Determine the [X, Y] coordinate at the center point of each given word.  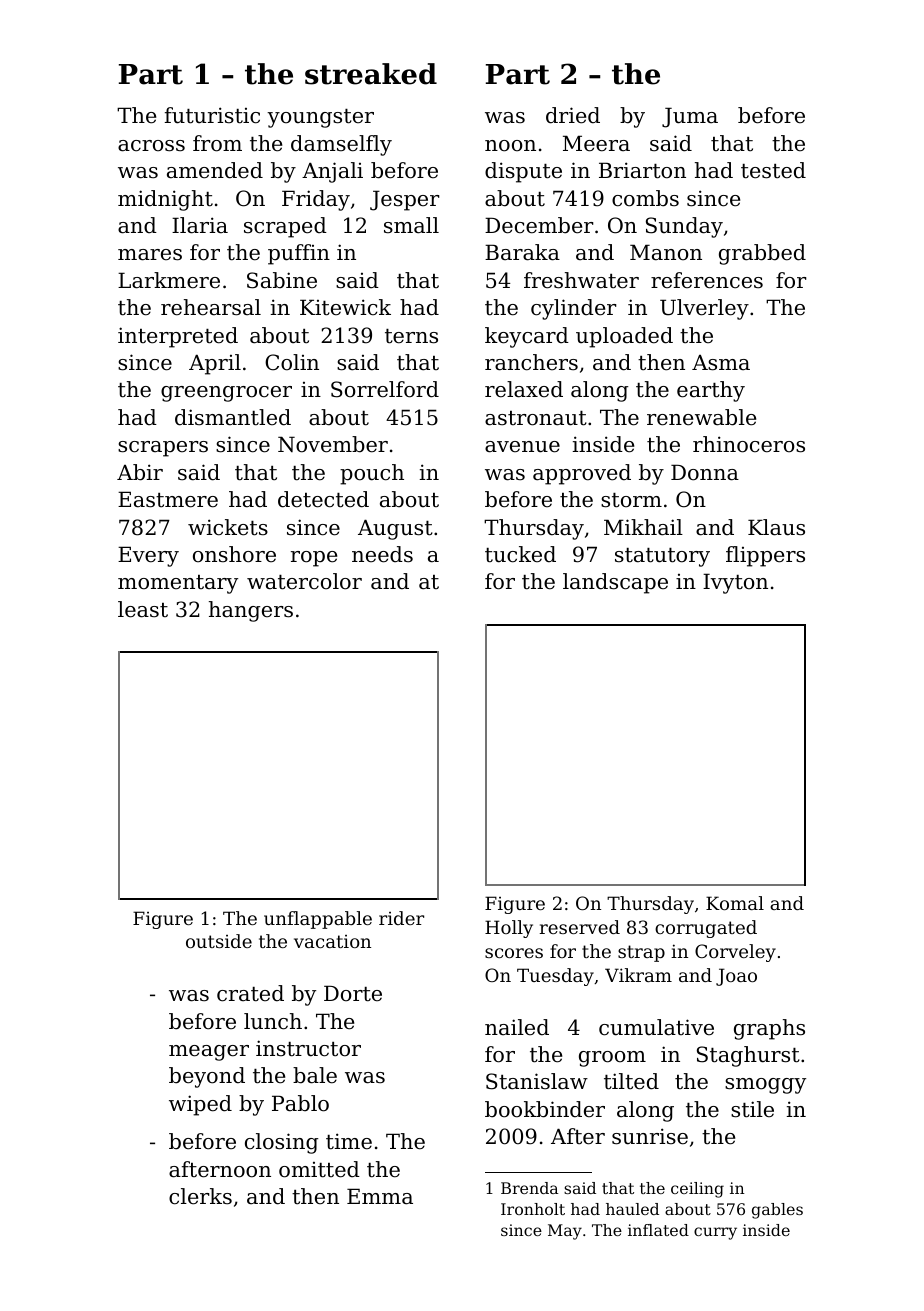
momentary [178, 584]
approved [582, 474]
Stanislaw [537, 1081]
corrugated [706, 929]
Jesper [405, 200]
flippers [765, 556]
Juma [690, 117]
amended [215, 170]
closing [281, 1143]
